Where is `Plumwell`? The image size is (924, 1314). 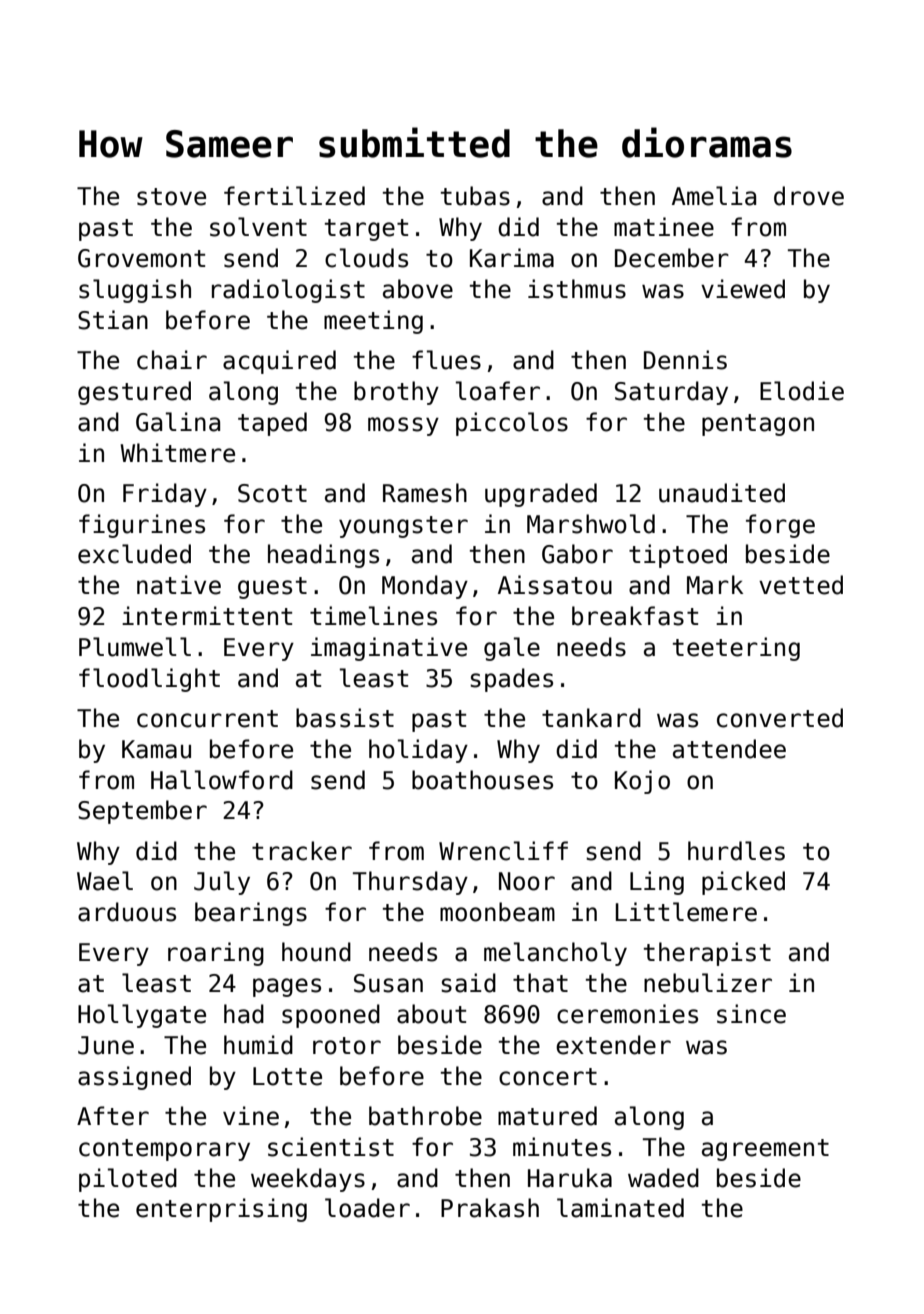 Plumwell is located at coordinates (135, 647).
